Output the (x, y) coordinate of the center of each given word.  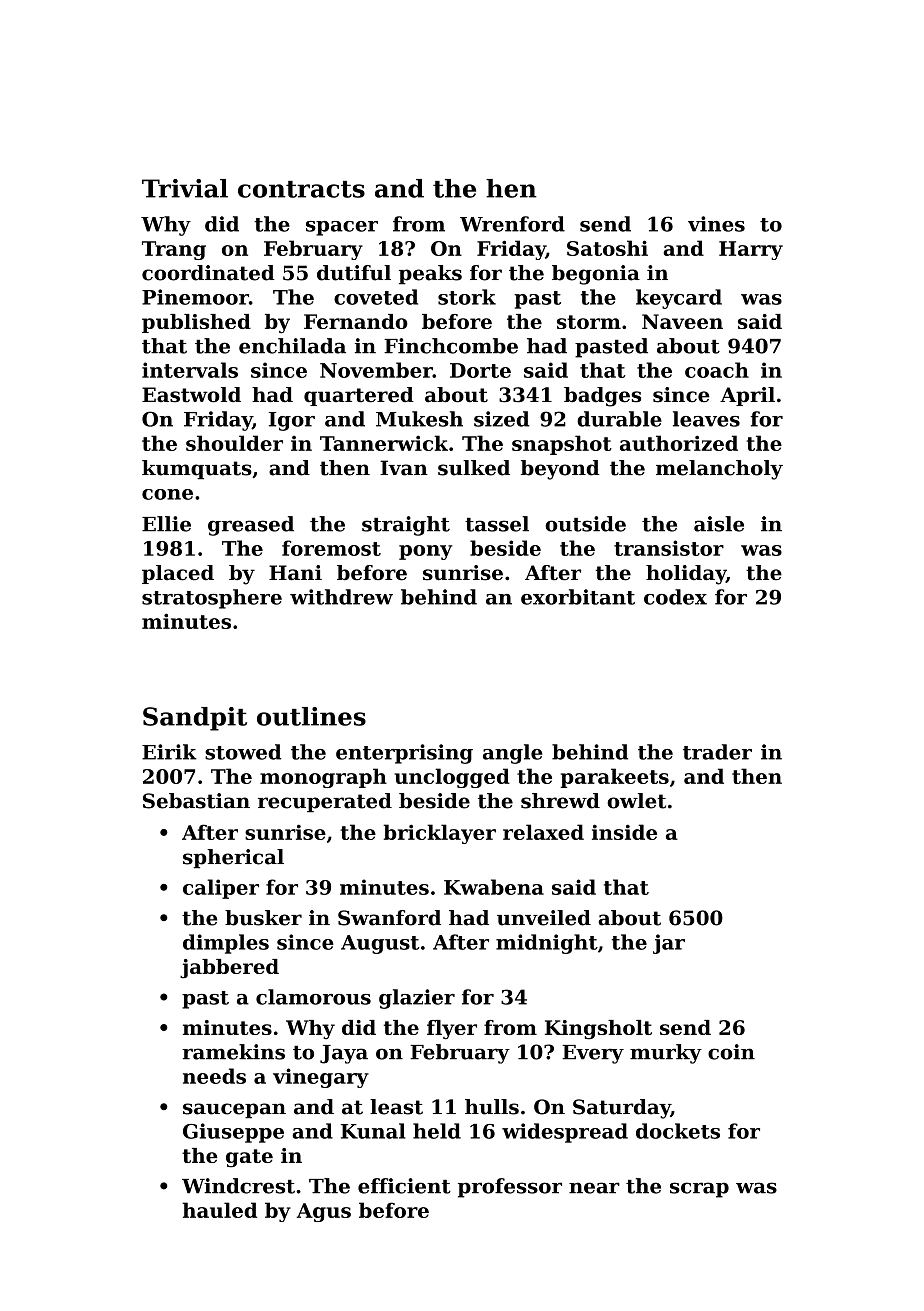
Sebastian (196, 801)
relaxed (543, 832)
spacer (342, 228)
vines (716, 224)
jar (669, 944)
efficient (404, 1186)
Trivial (185, 188)
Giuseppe (233, 1133)
